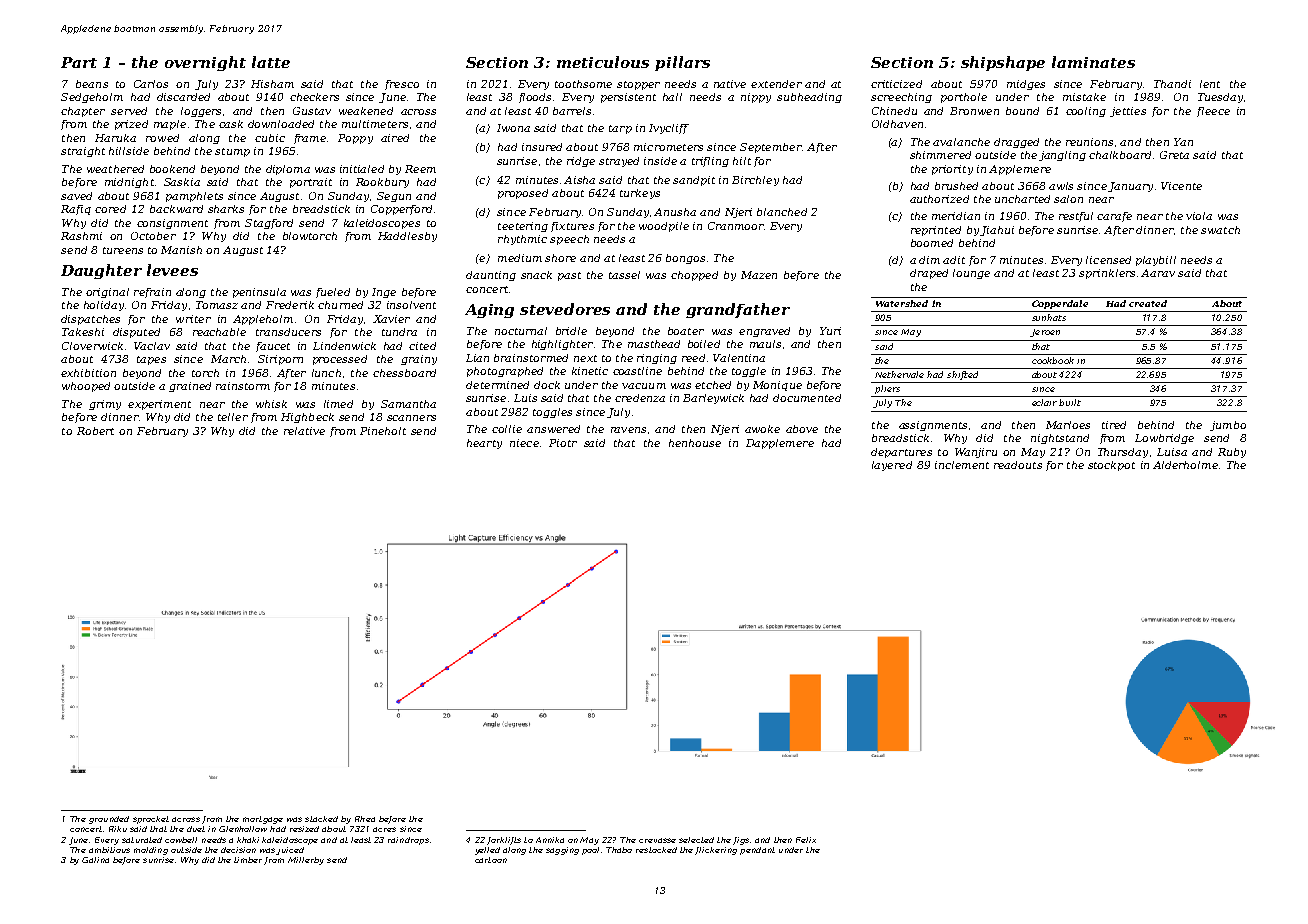 The image size is (1308, 924). I want to click on Aarav, so click(1158, 273).
